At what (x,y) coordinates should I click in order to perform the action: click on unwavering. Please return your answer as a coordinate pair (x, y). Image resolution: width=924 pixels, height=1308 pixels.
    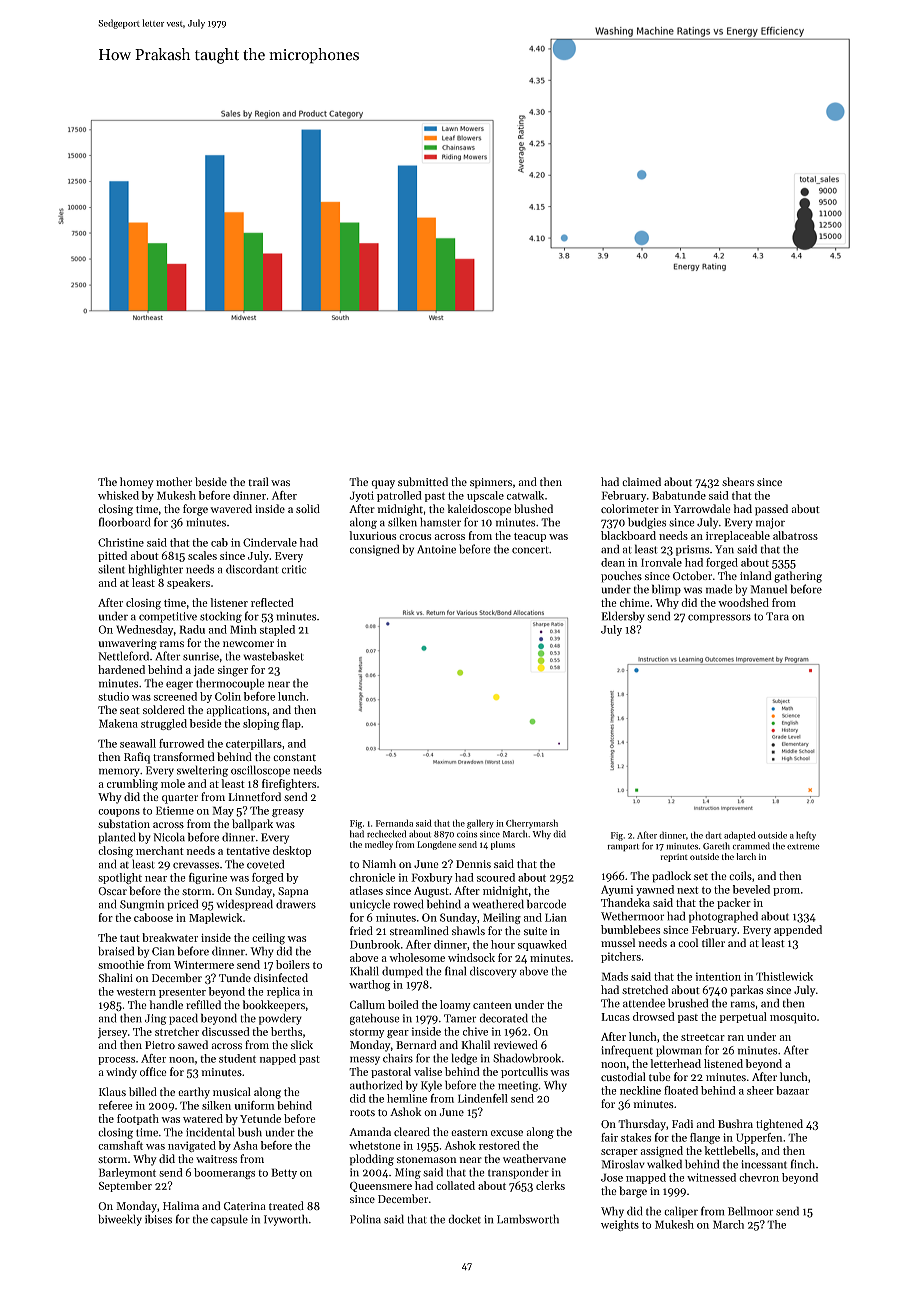
    Looking at the image, I should click on (127, 644).
